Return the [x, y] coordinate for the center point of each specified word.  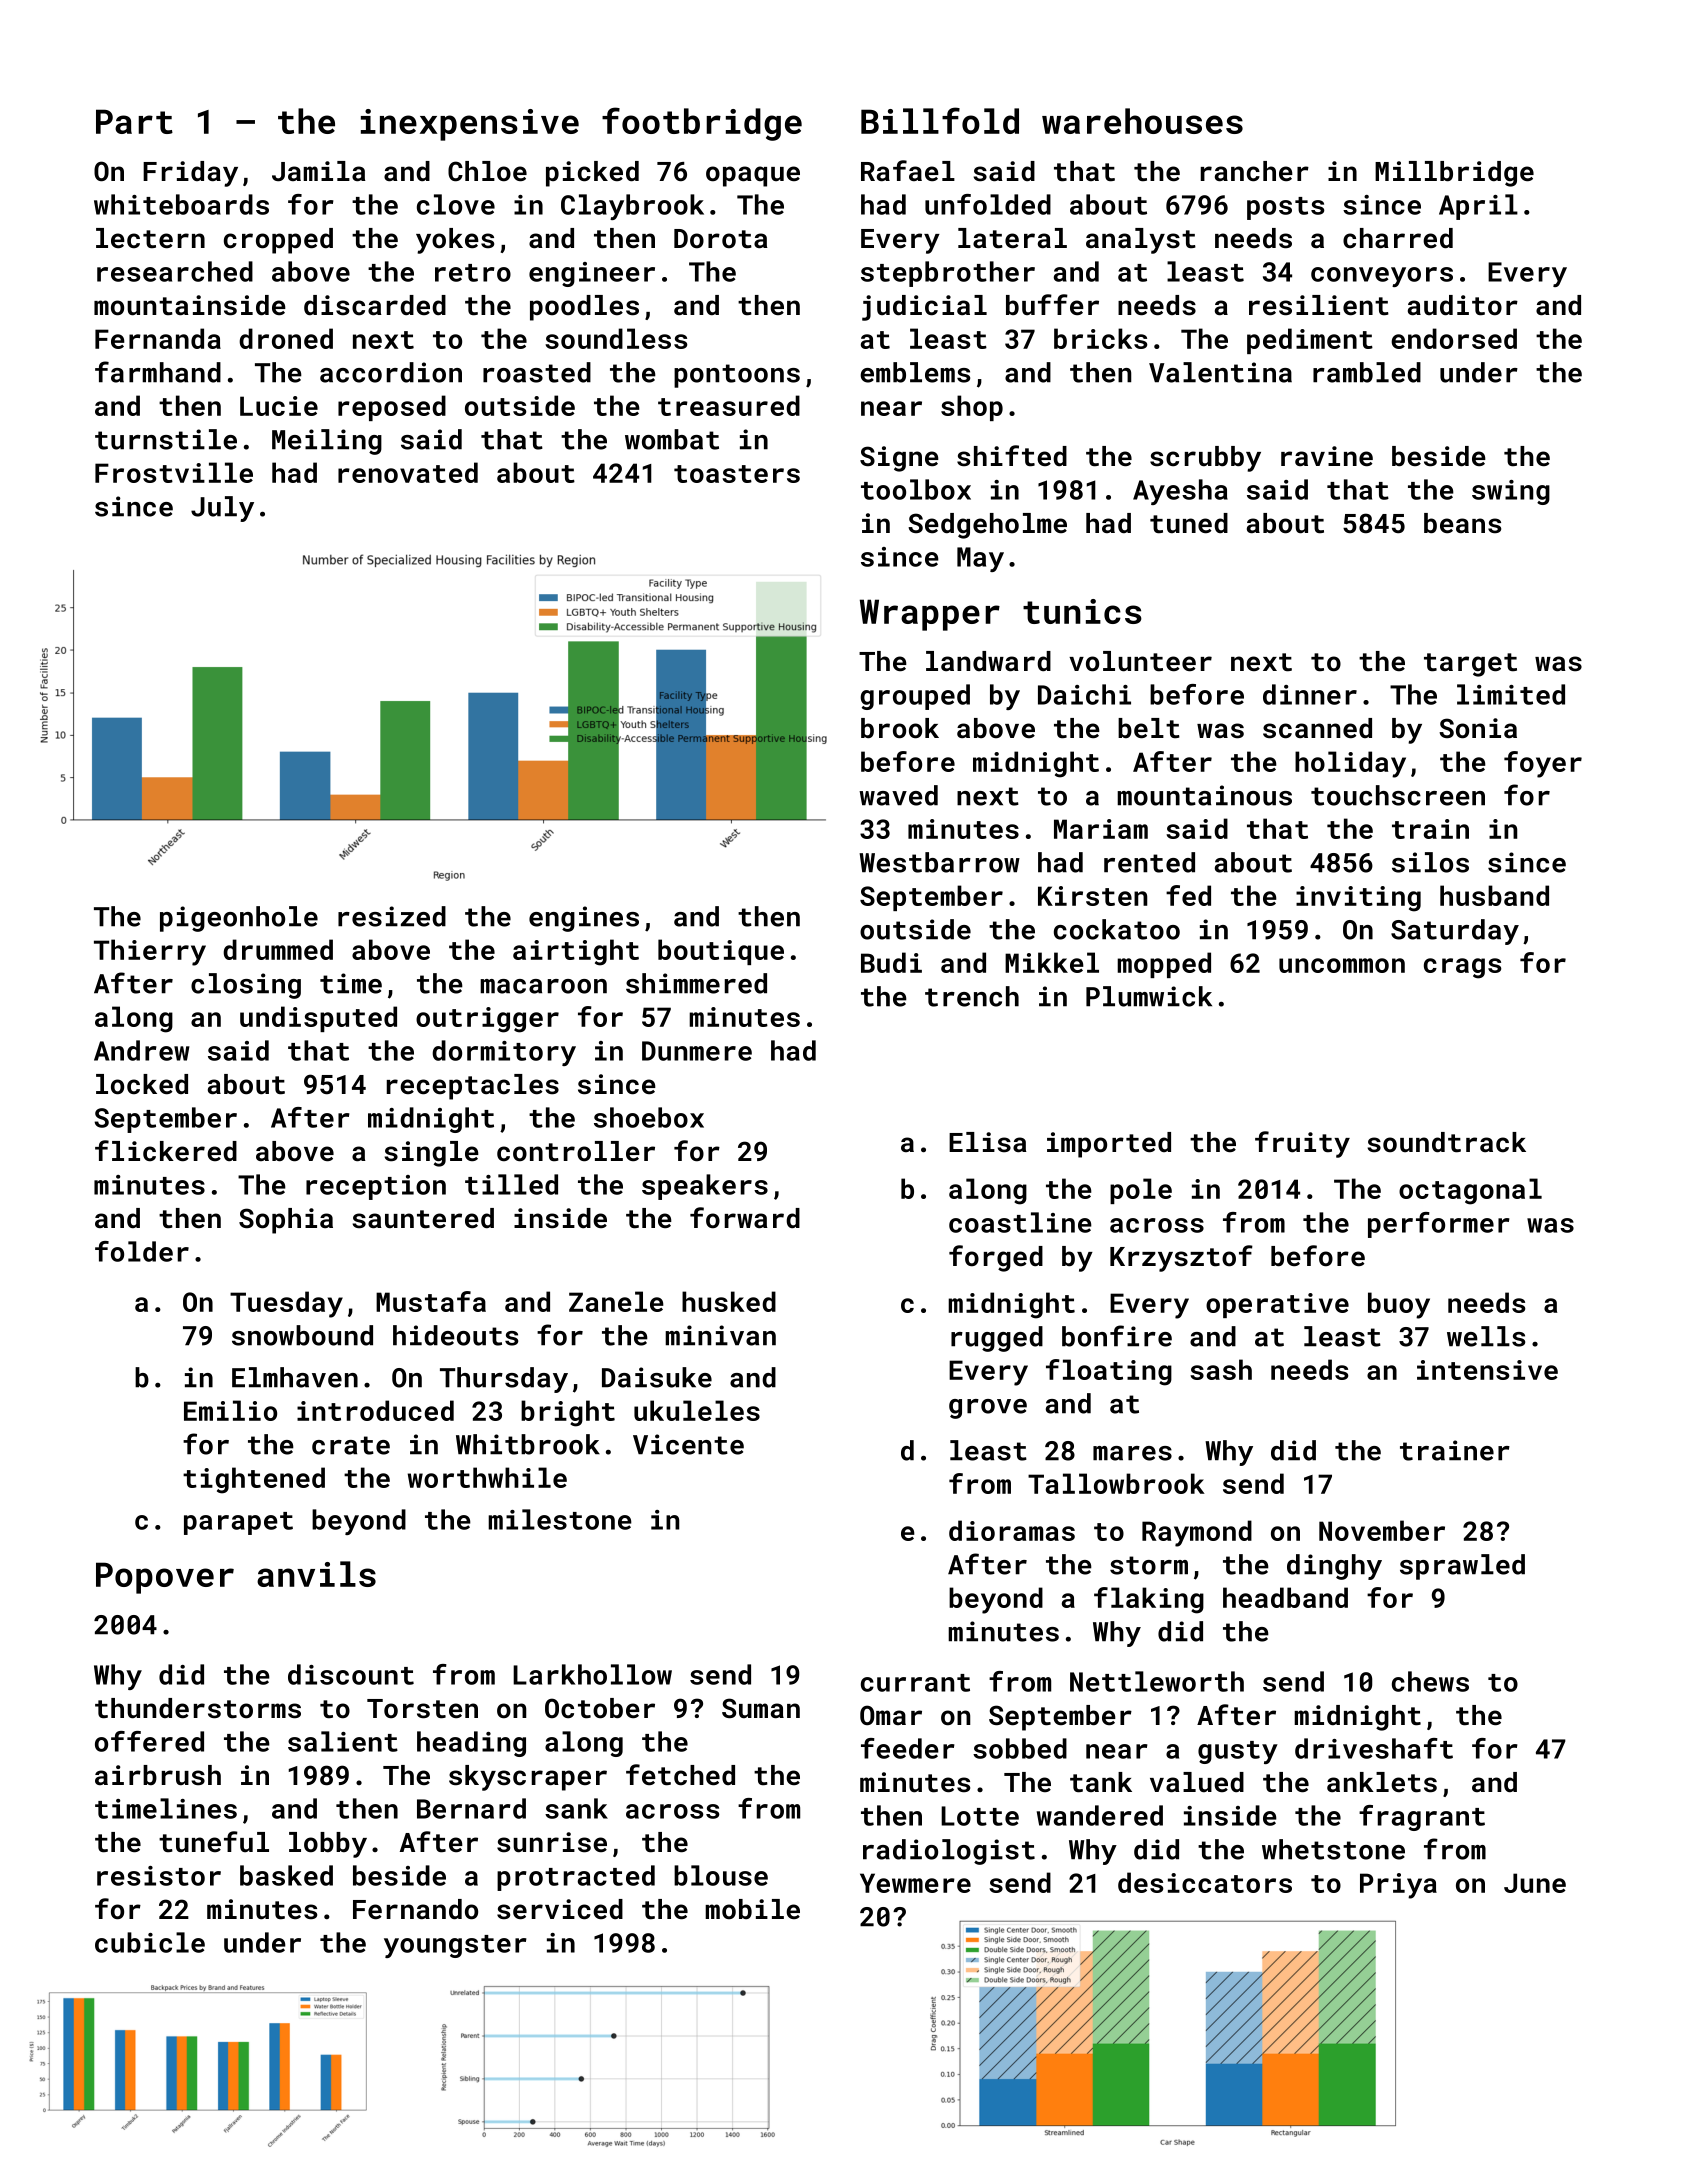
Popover [165, 1578]
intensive [1487, 1370]
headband [1285, 1597]
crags [1462, 968]
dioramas [1012, 1530]
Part [134, 121]
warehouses [1142, 121]
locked [142, 1084]
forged [996, 1258]
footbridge [702, 124]
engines [584, 919]
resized [392, 916]
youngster [455, 1946]
